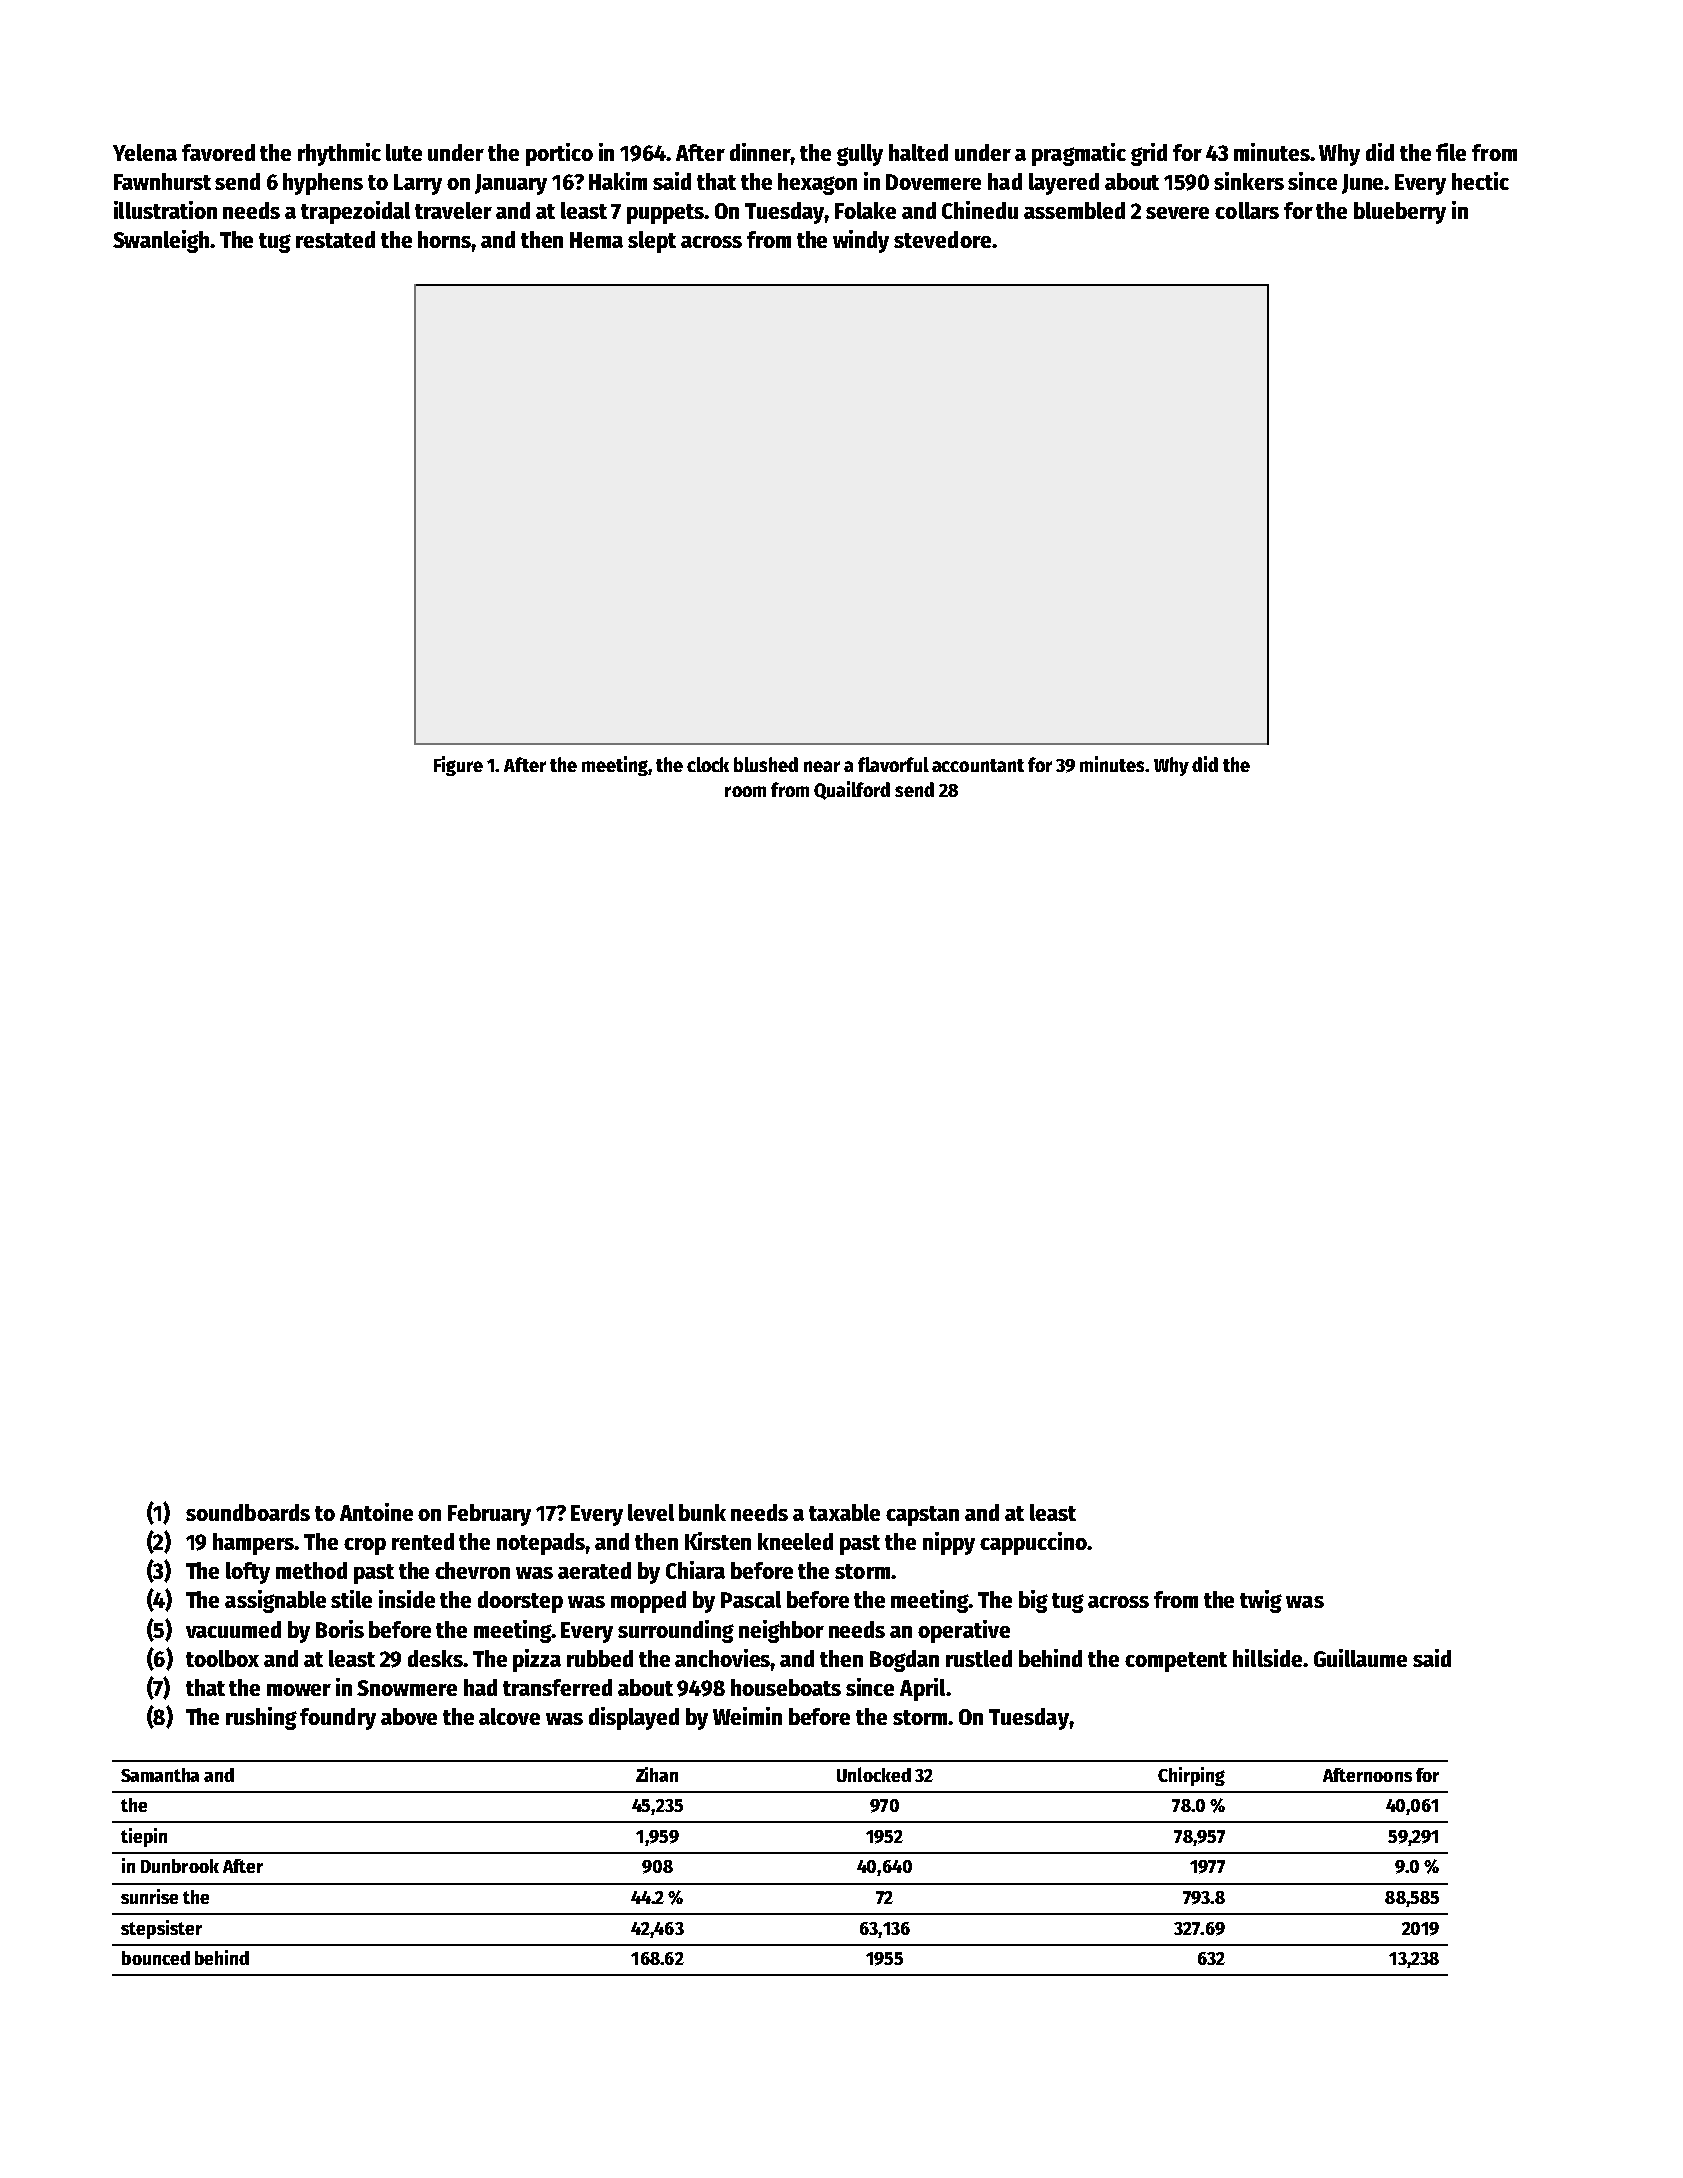  I want to click on twig, so click(1261, 1601).
